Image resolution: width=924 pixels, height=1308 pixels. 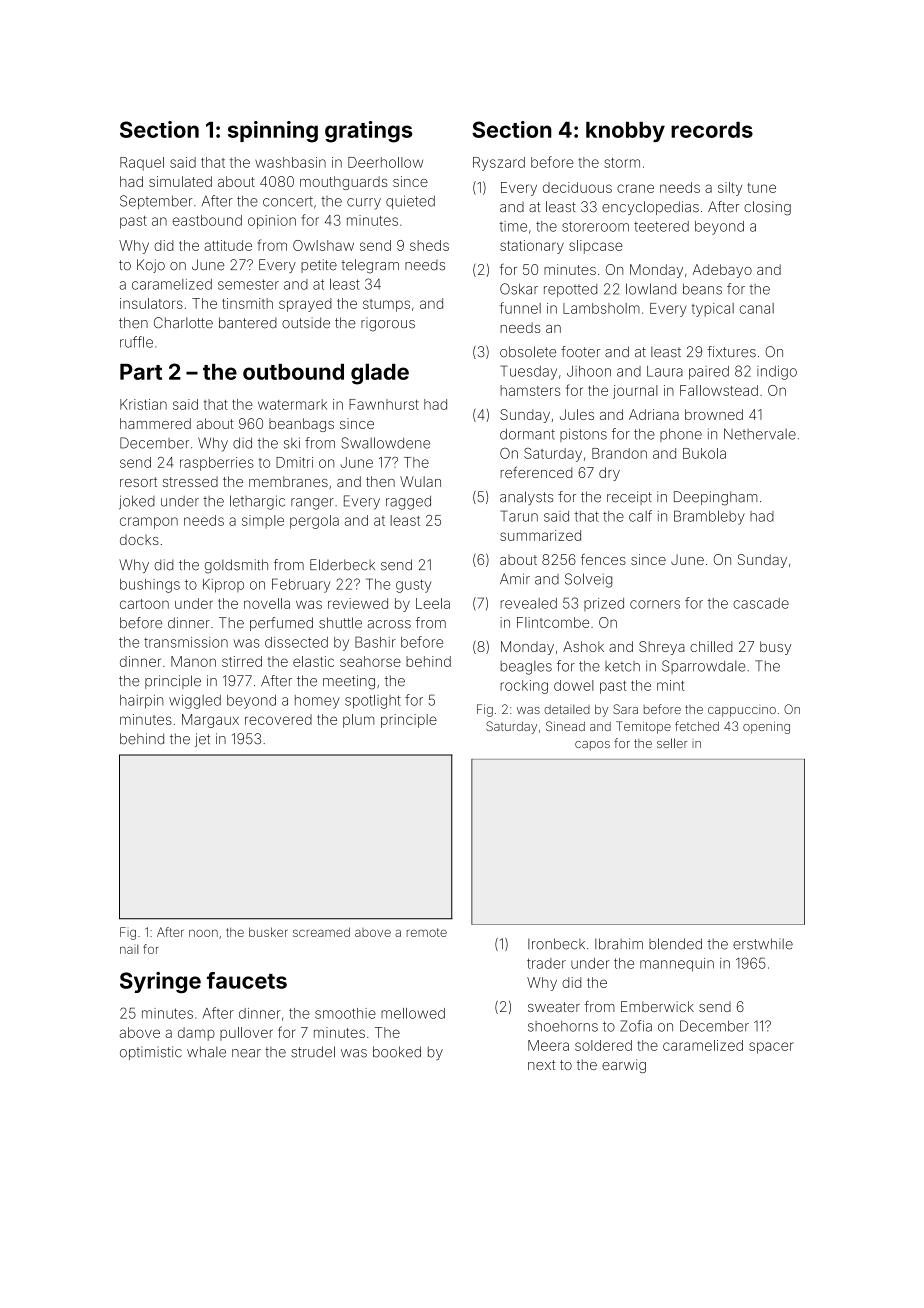 What do you see at coordinates (380, 374) in the image?
I see `glade` at bounding box center [380, 374].
